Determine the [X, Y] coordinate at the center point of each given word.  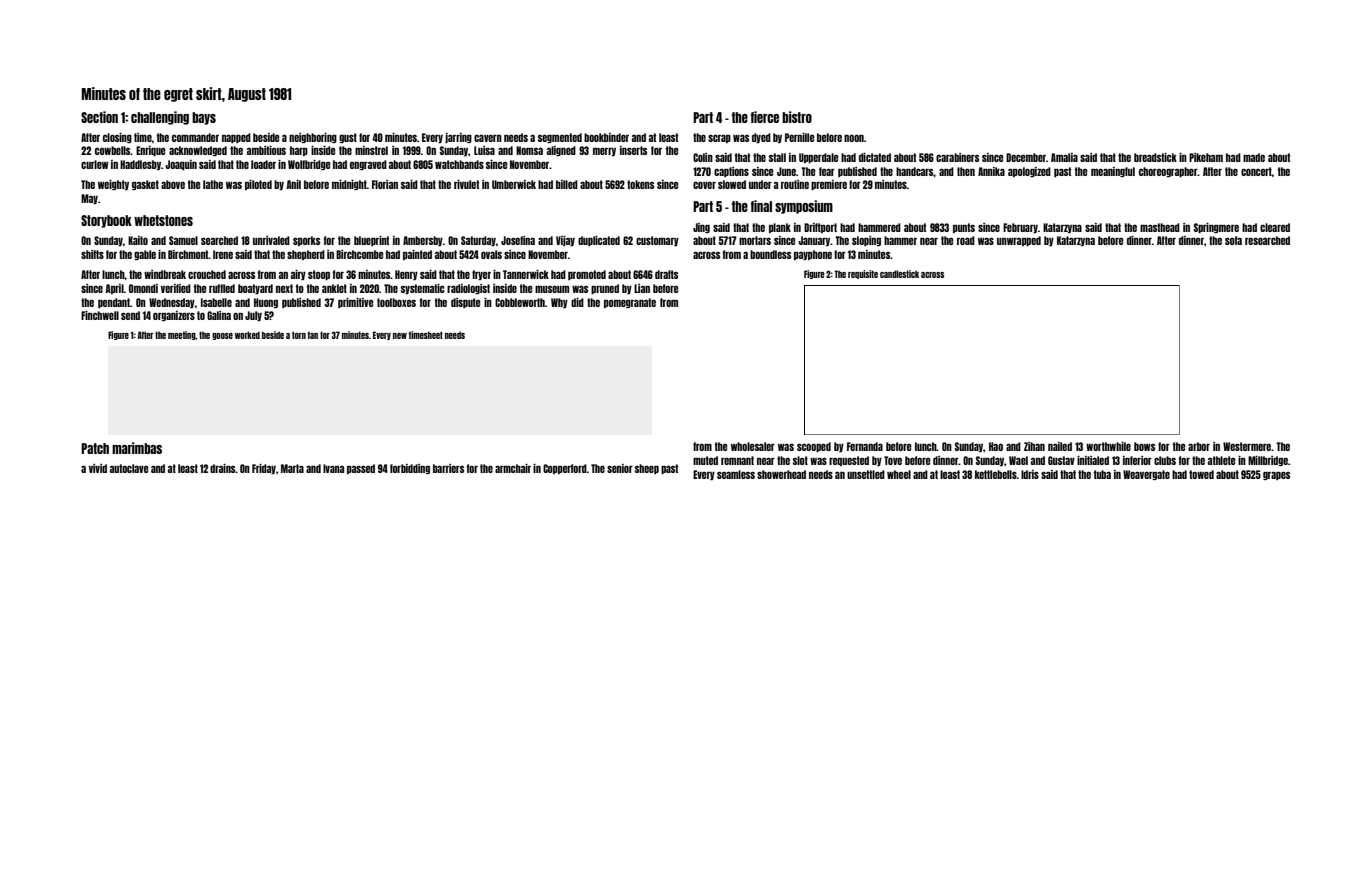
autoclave [129, 468]
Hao [996, 446]
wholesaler [753, 446]
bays [204, 118]
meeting [182, 335]
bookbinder [606, 137]
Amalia [1064, 157]
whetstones [163, 220]
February [1020, 228]
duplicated [599, 241]
